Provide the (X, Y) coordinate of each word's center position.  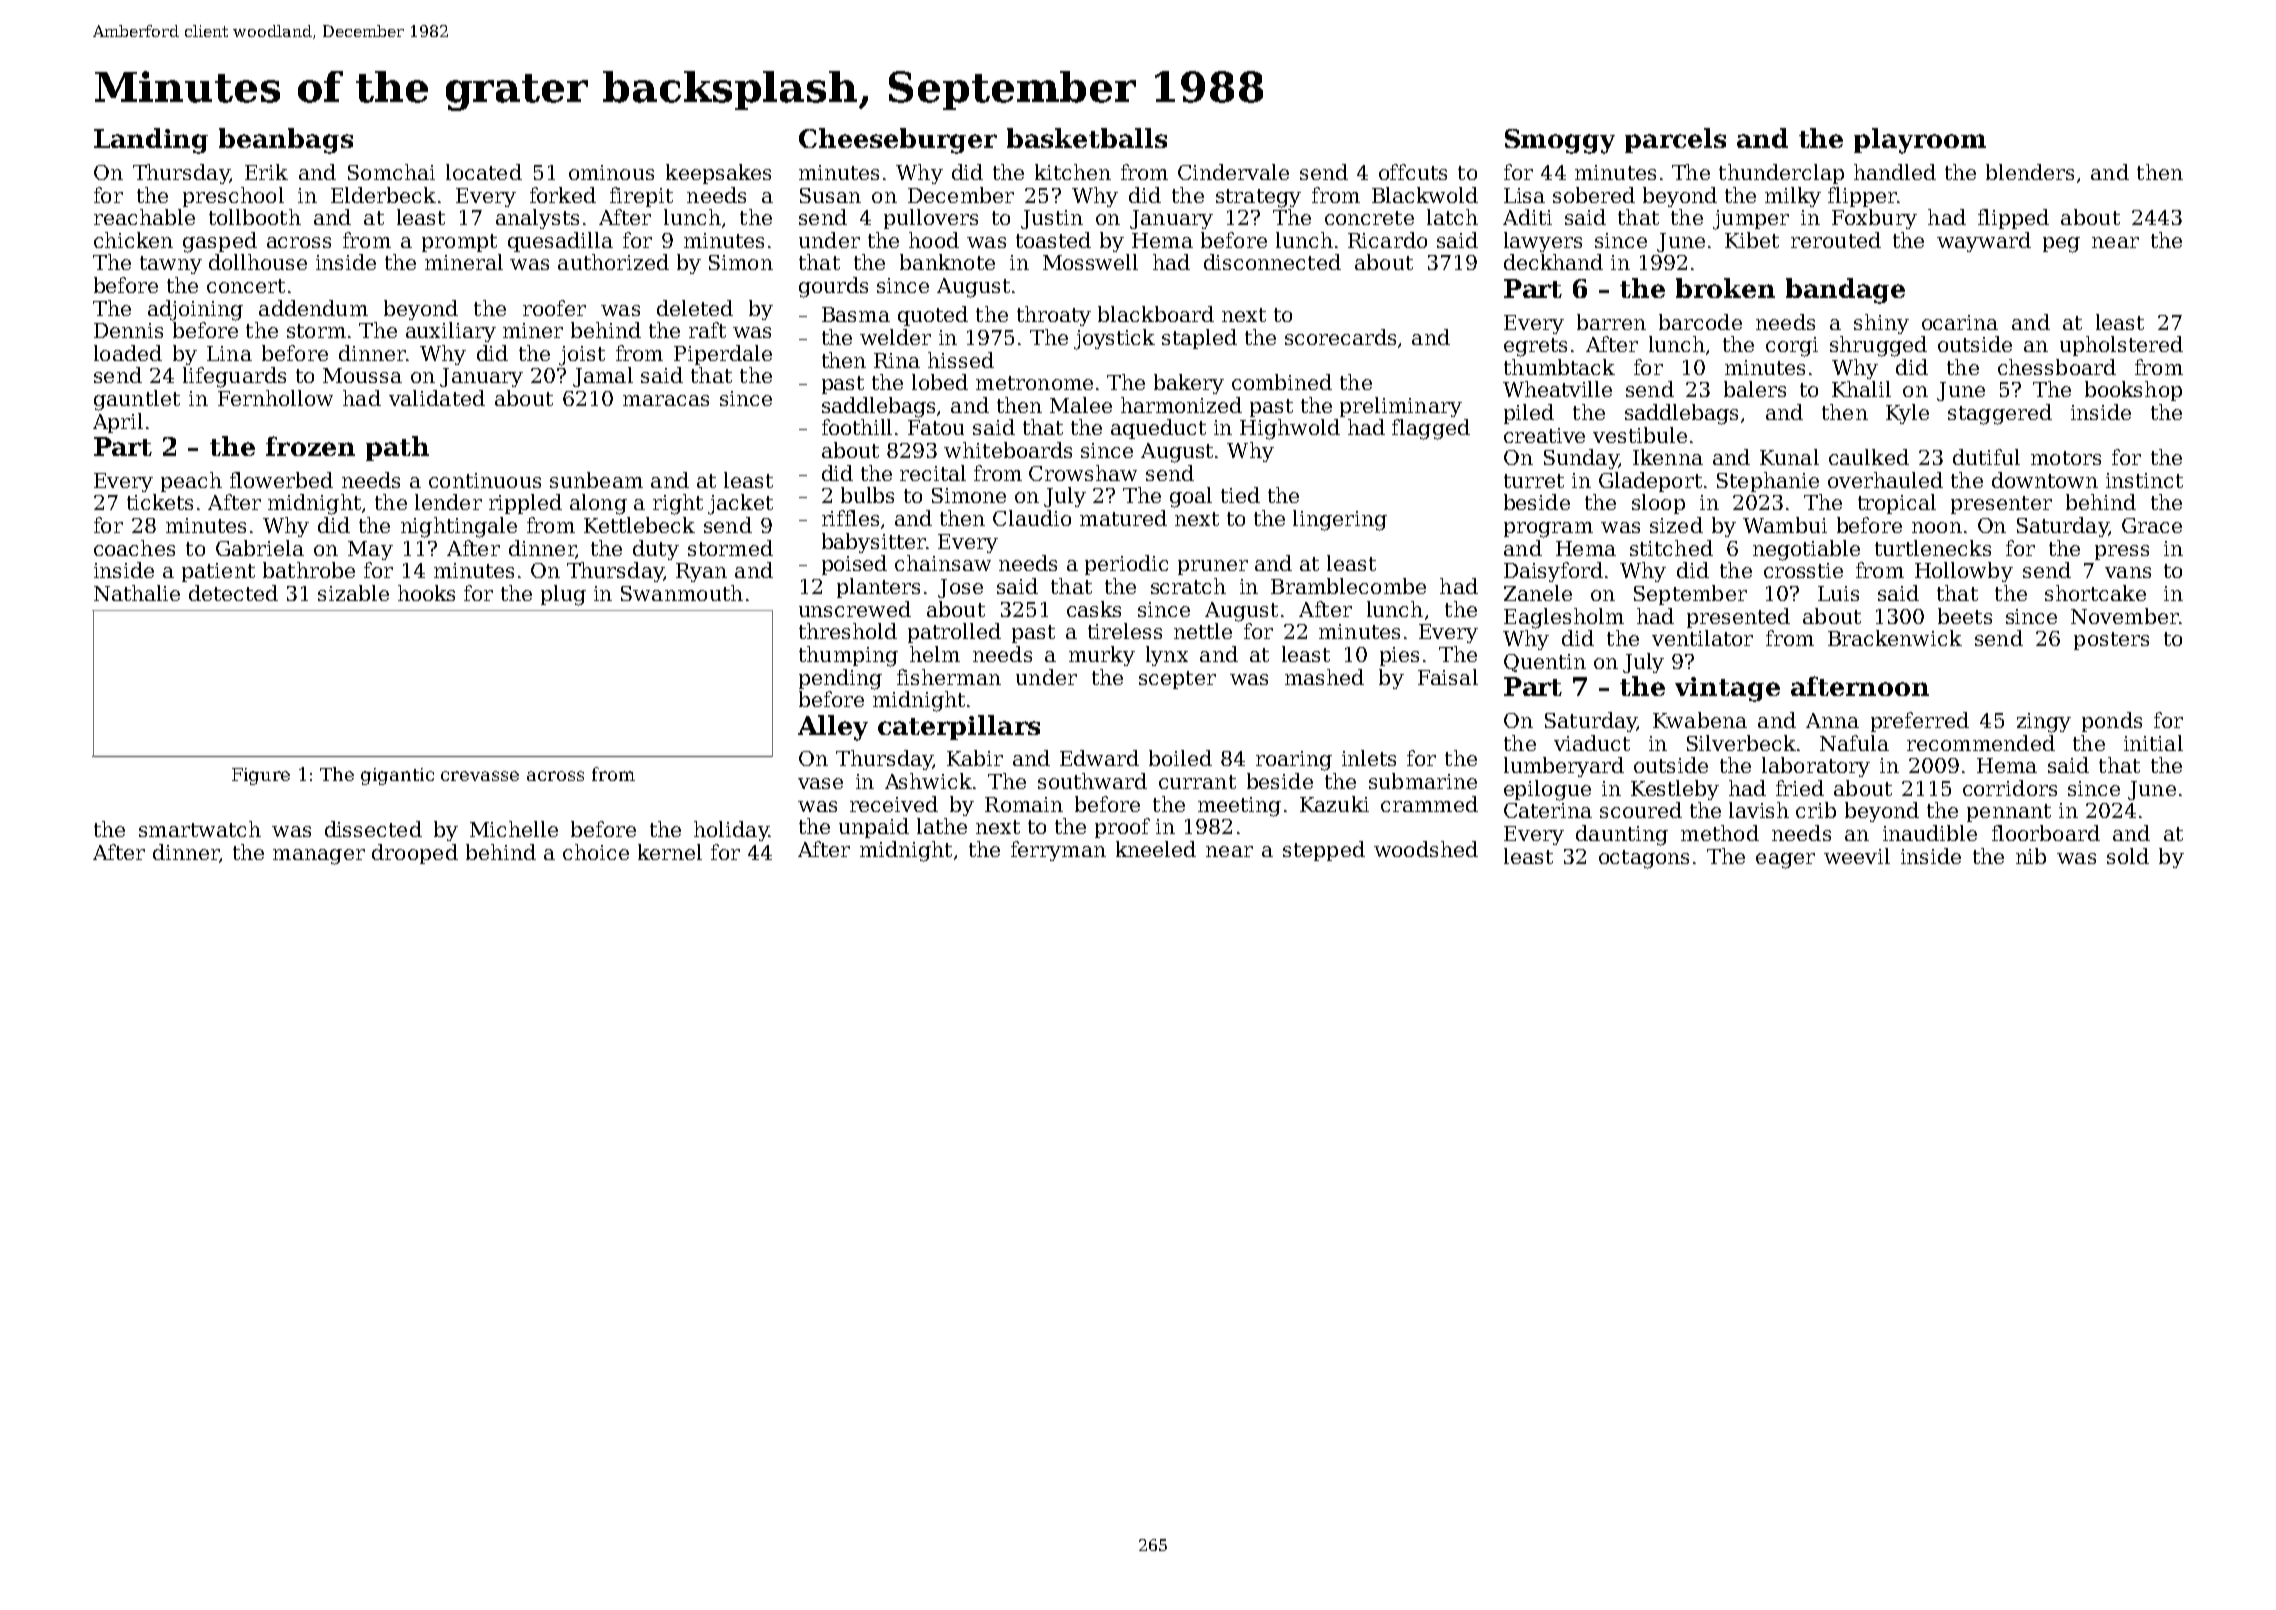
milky (1793, 197)
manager (319, 857)
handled (1895, 172)
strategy (1258, 198)
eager (1785, 861)
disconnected (1272, 262)
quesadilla (560, 242)
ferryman (1058, 851)
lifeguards (234, 377)
